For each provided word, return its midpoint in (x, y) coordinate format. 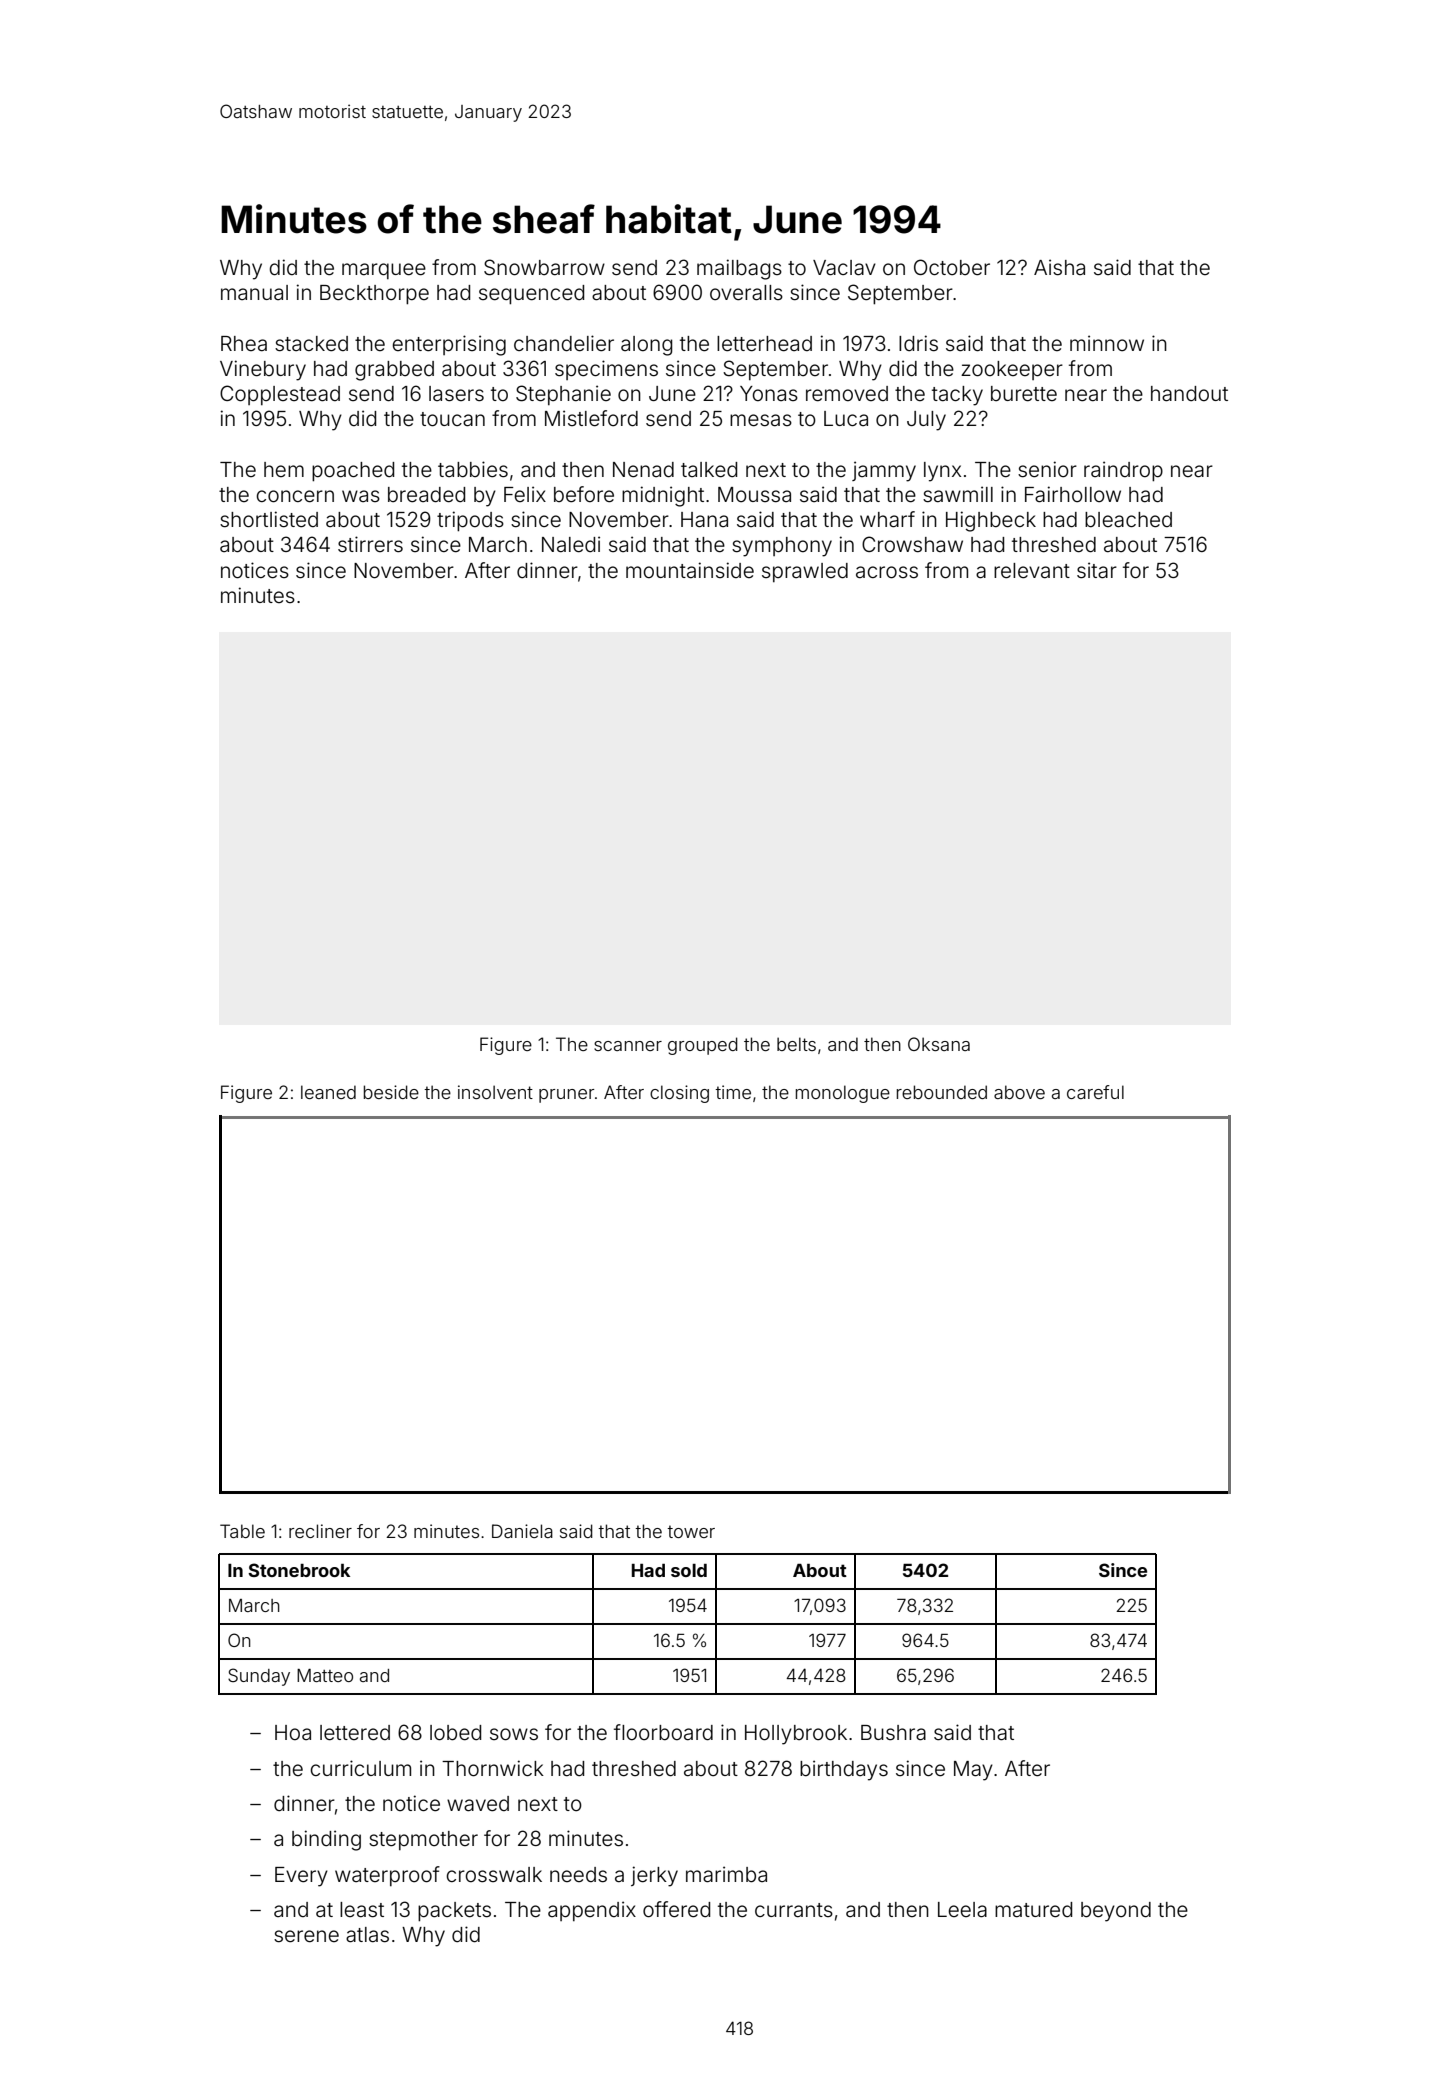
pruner (566, 1096)
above (1019, 1092)
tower (691, 1531)
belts (796, 1044)
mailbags (739, 269)
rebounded (942, 1092)
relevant (1032, 570)
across (887, 572)
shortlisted (269, 519)
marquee (384, 271)
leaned (328, 1092)
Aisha (1059, 267)
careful (1095, 1092)
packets (454, 1912)
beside (391, 1092)
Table (242, 1531)
